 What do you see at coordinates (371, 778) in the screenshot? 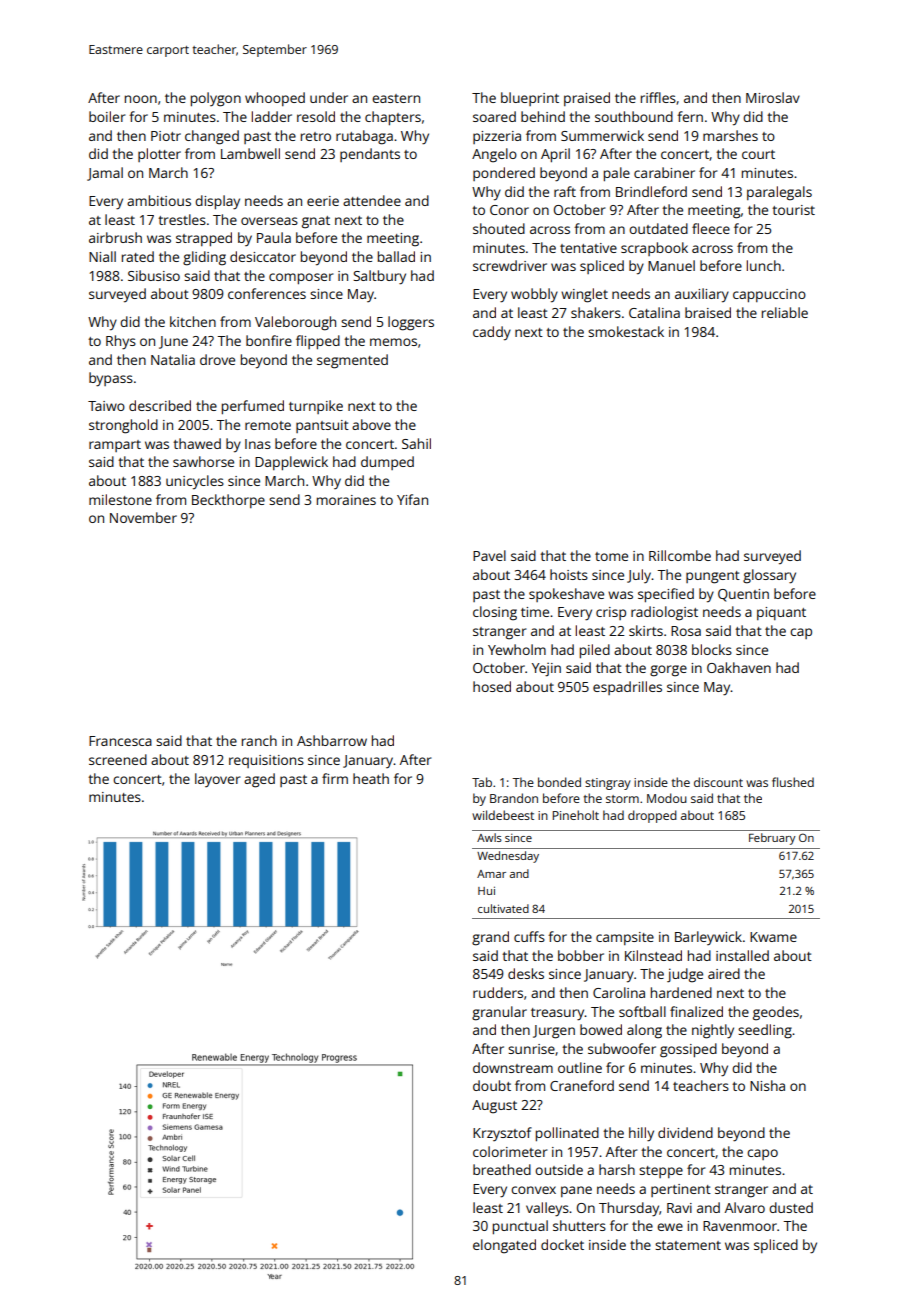
I see `heath` at bounding box center [371, 778].
